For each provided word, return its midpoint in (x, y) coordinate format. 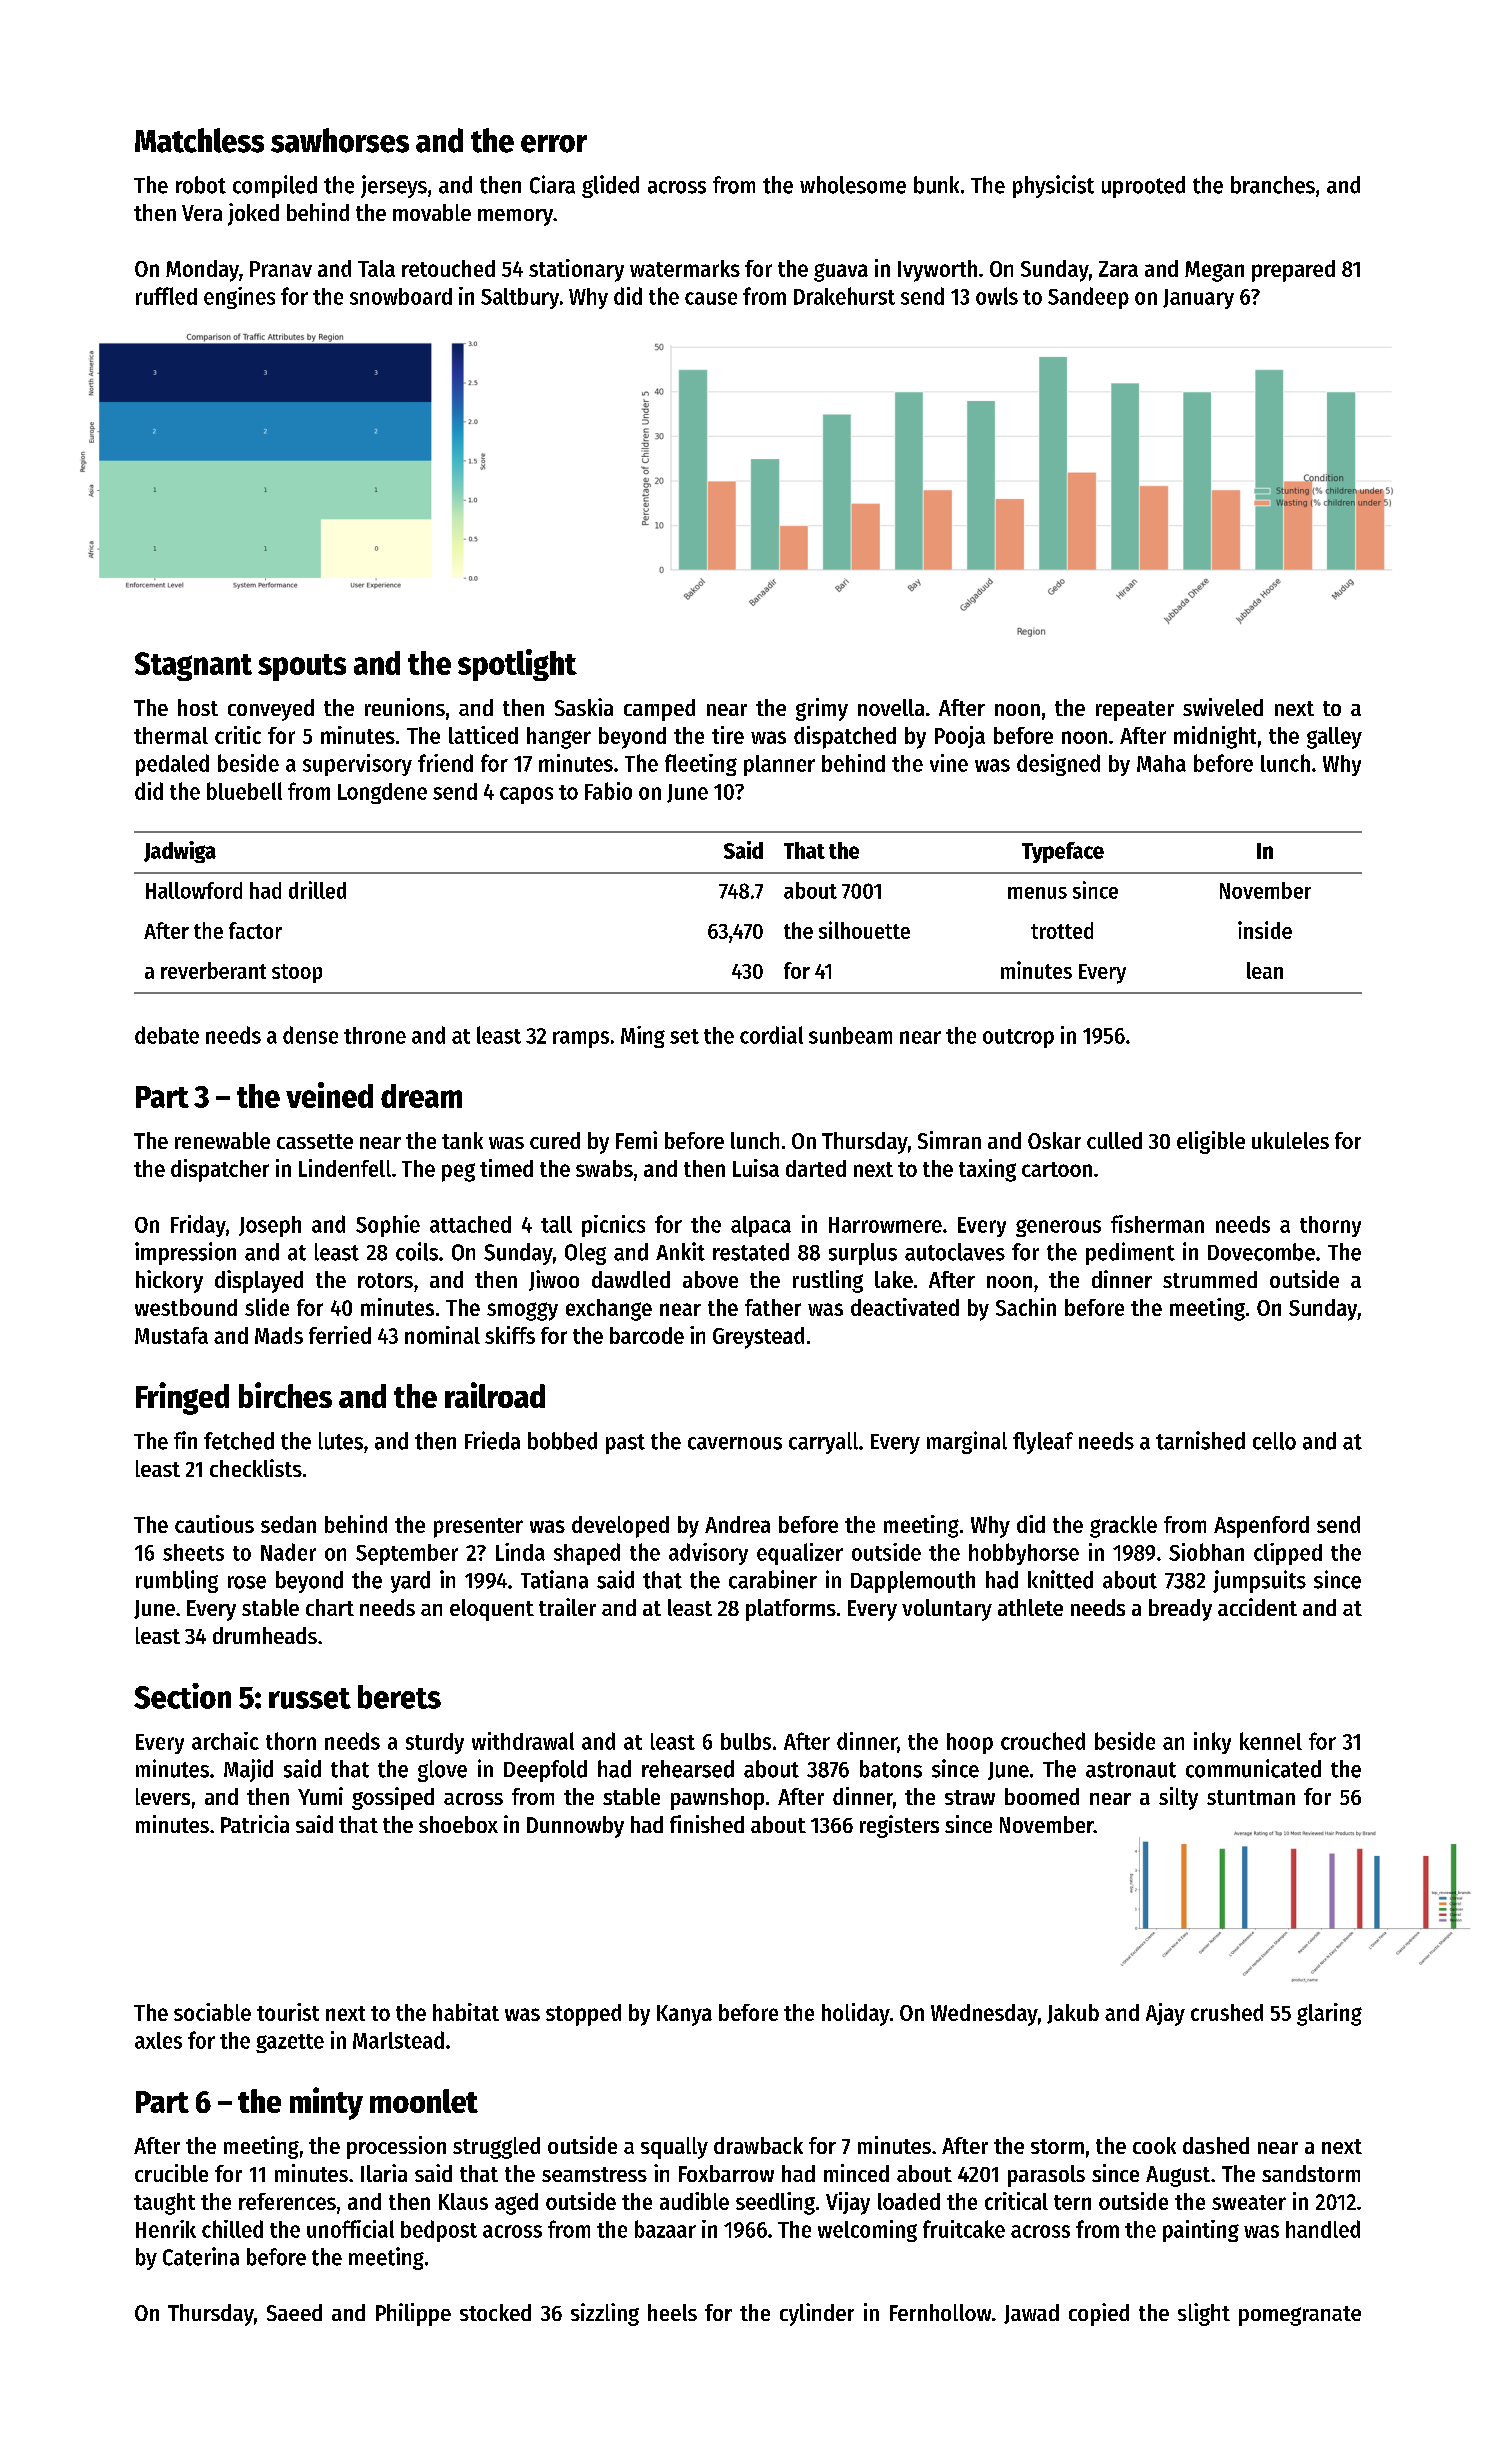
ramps (581, 1039)
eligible (1211, 1142)
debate (167, 1035)
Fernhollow (940, 2312)
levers (163, 1796)
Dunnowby (575, 1827)
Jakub (1073, 2014)
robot (201, 185)
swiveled (1223, 707)
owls (997, 296)
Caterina (201, 2256)
